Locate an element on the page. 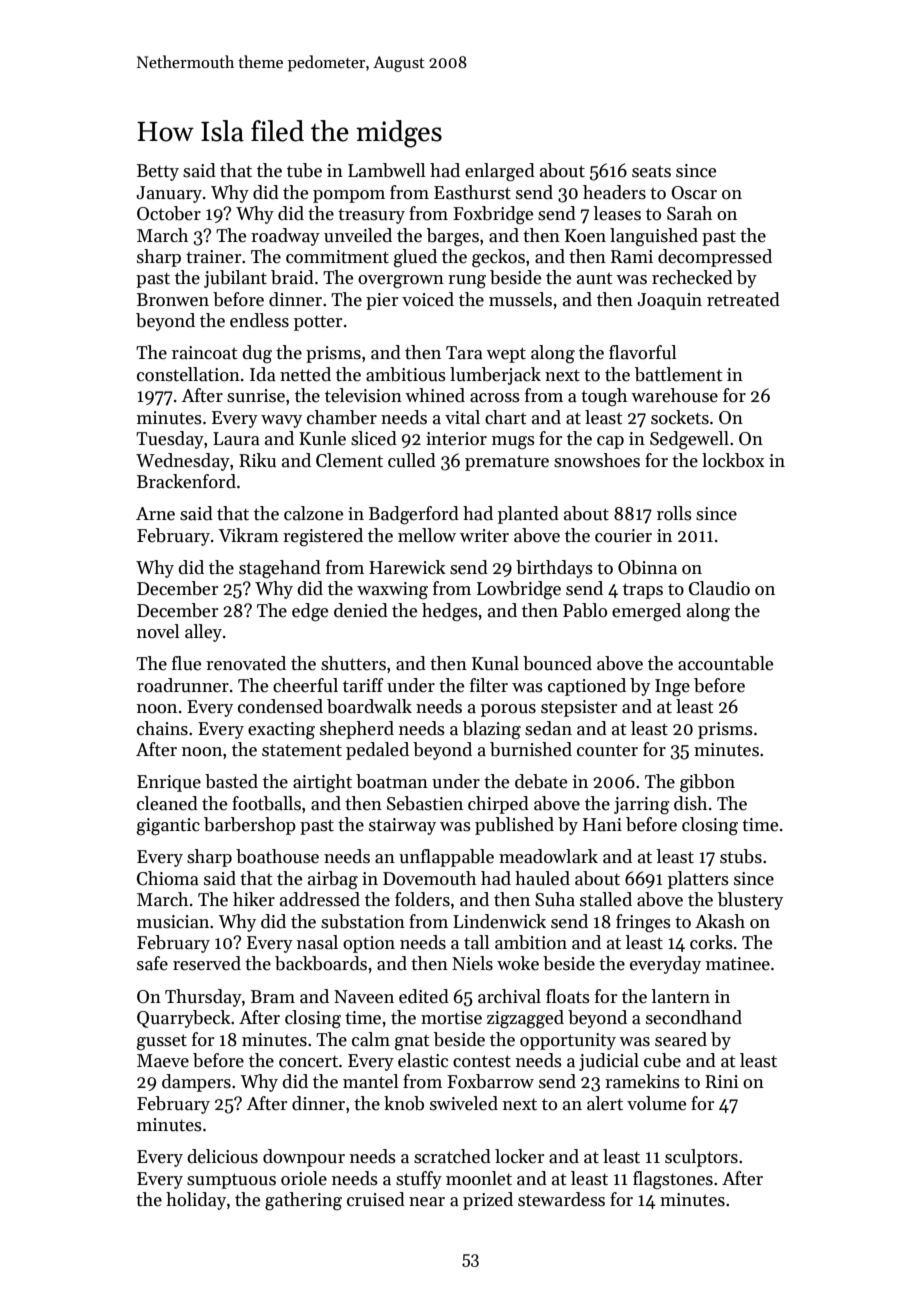 The height and width of the image is (1311, 924). constellation is located at coordinates (188, 374).
